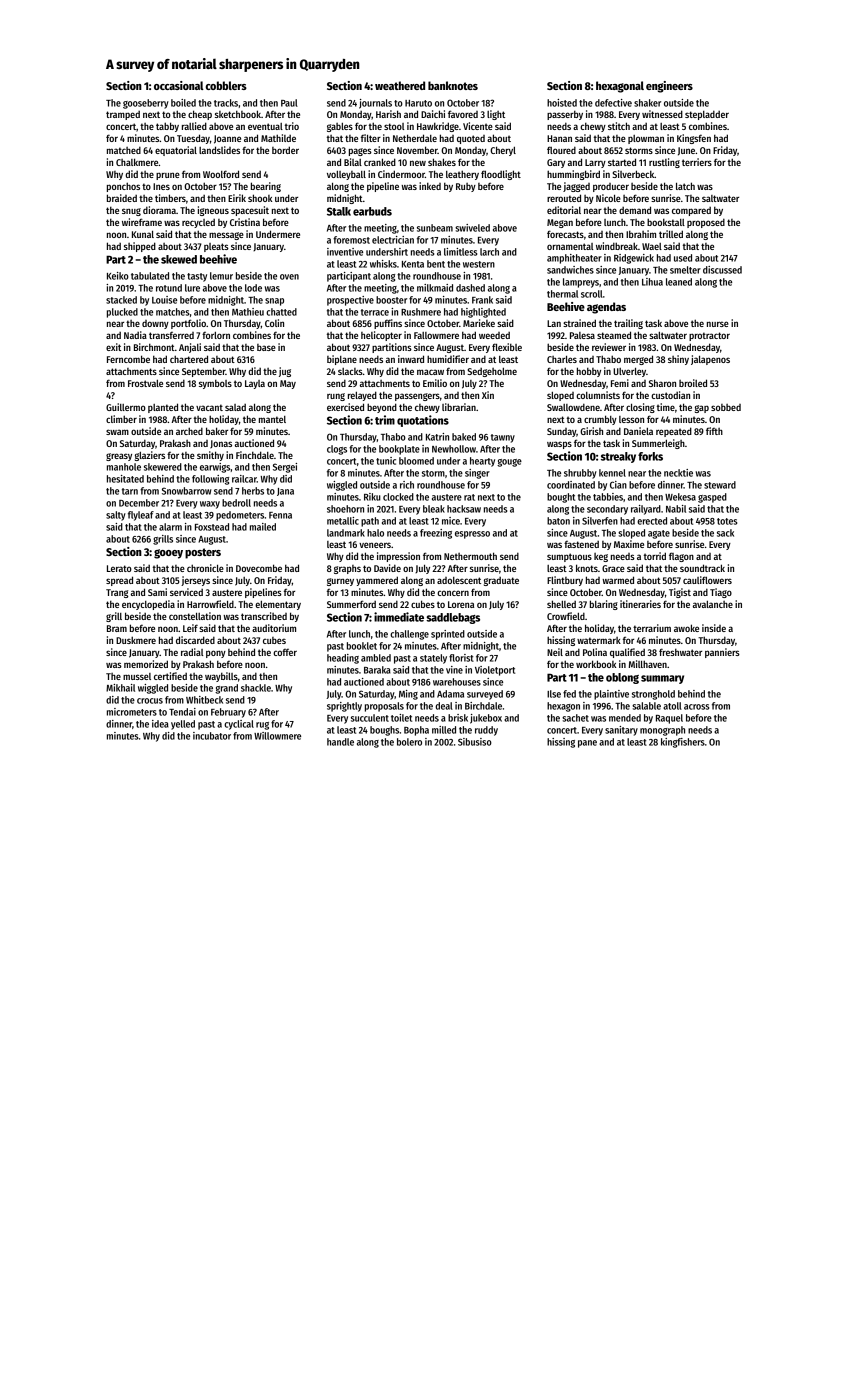  I want to click on soundtrack, so click(702, 568).
